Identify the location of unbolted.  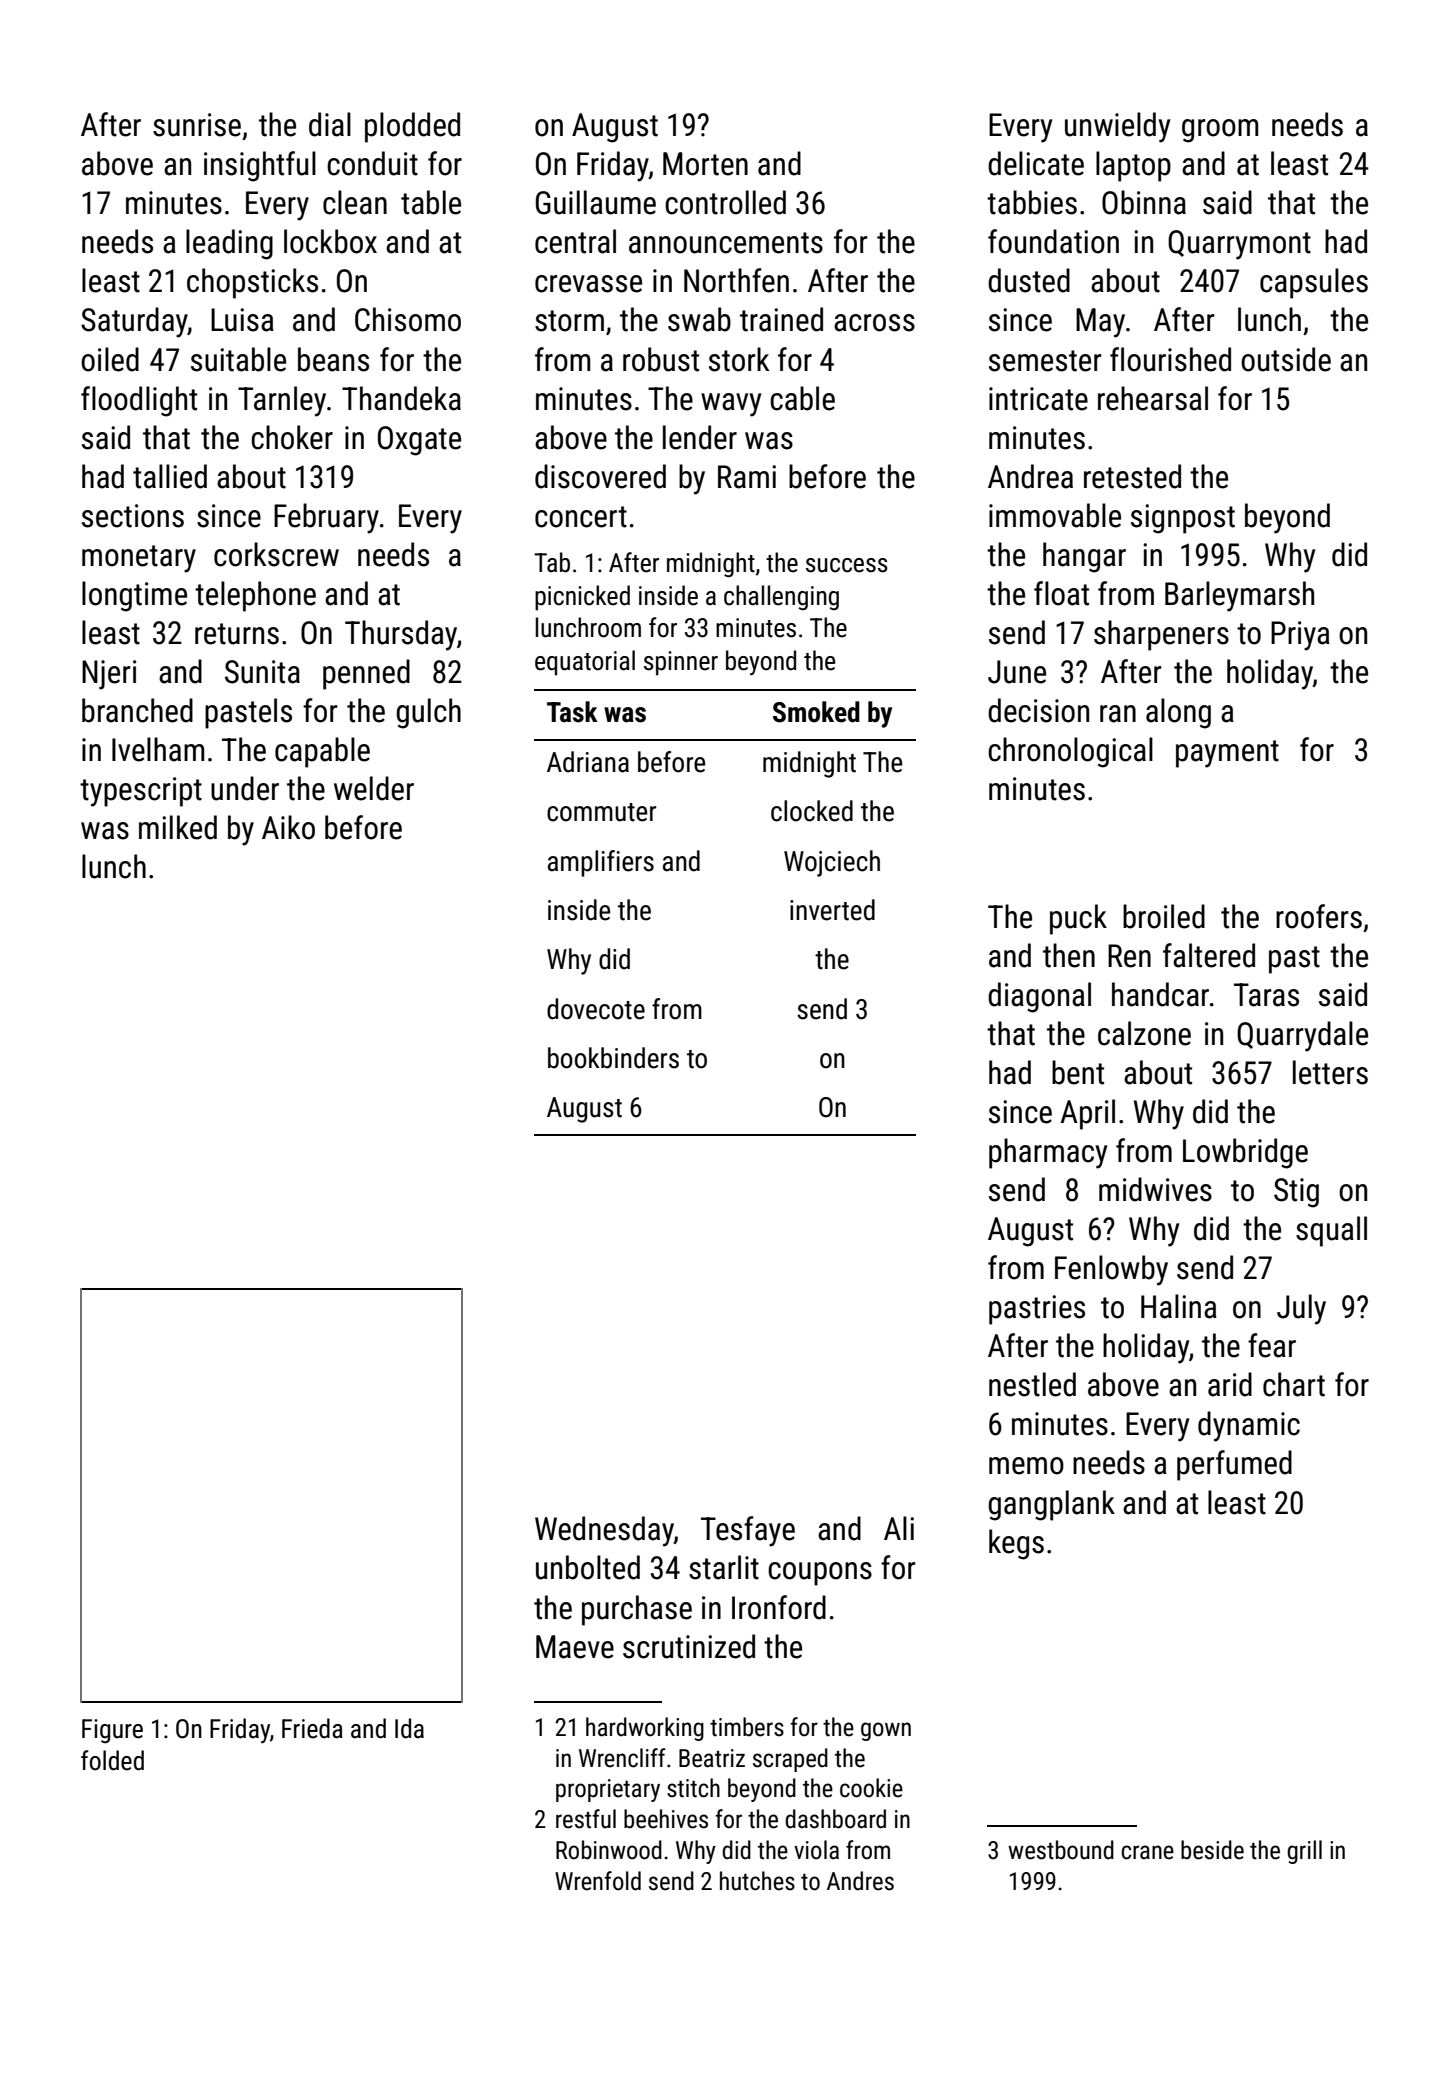
(588, 1567).
